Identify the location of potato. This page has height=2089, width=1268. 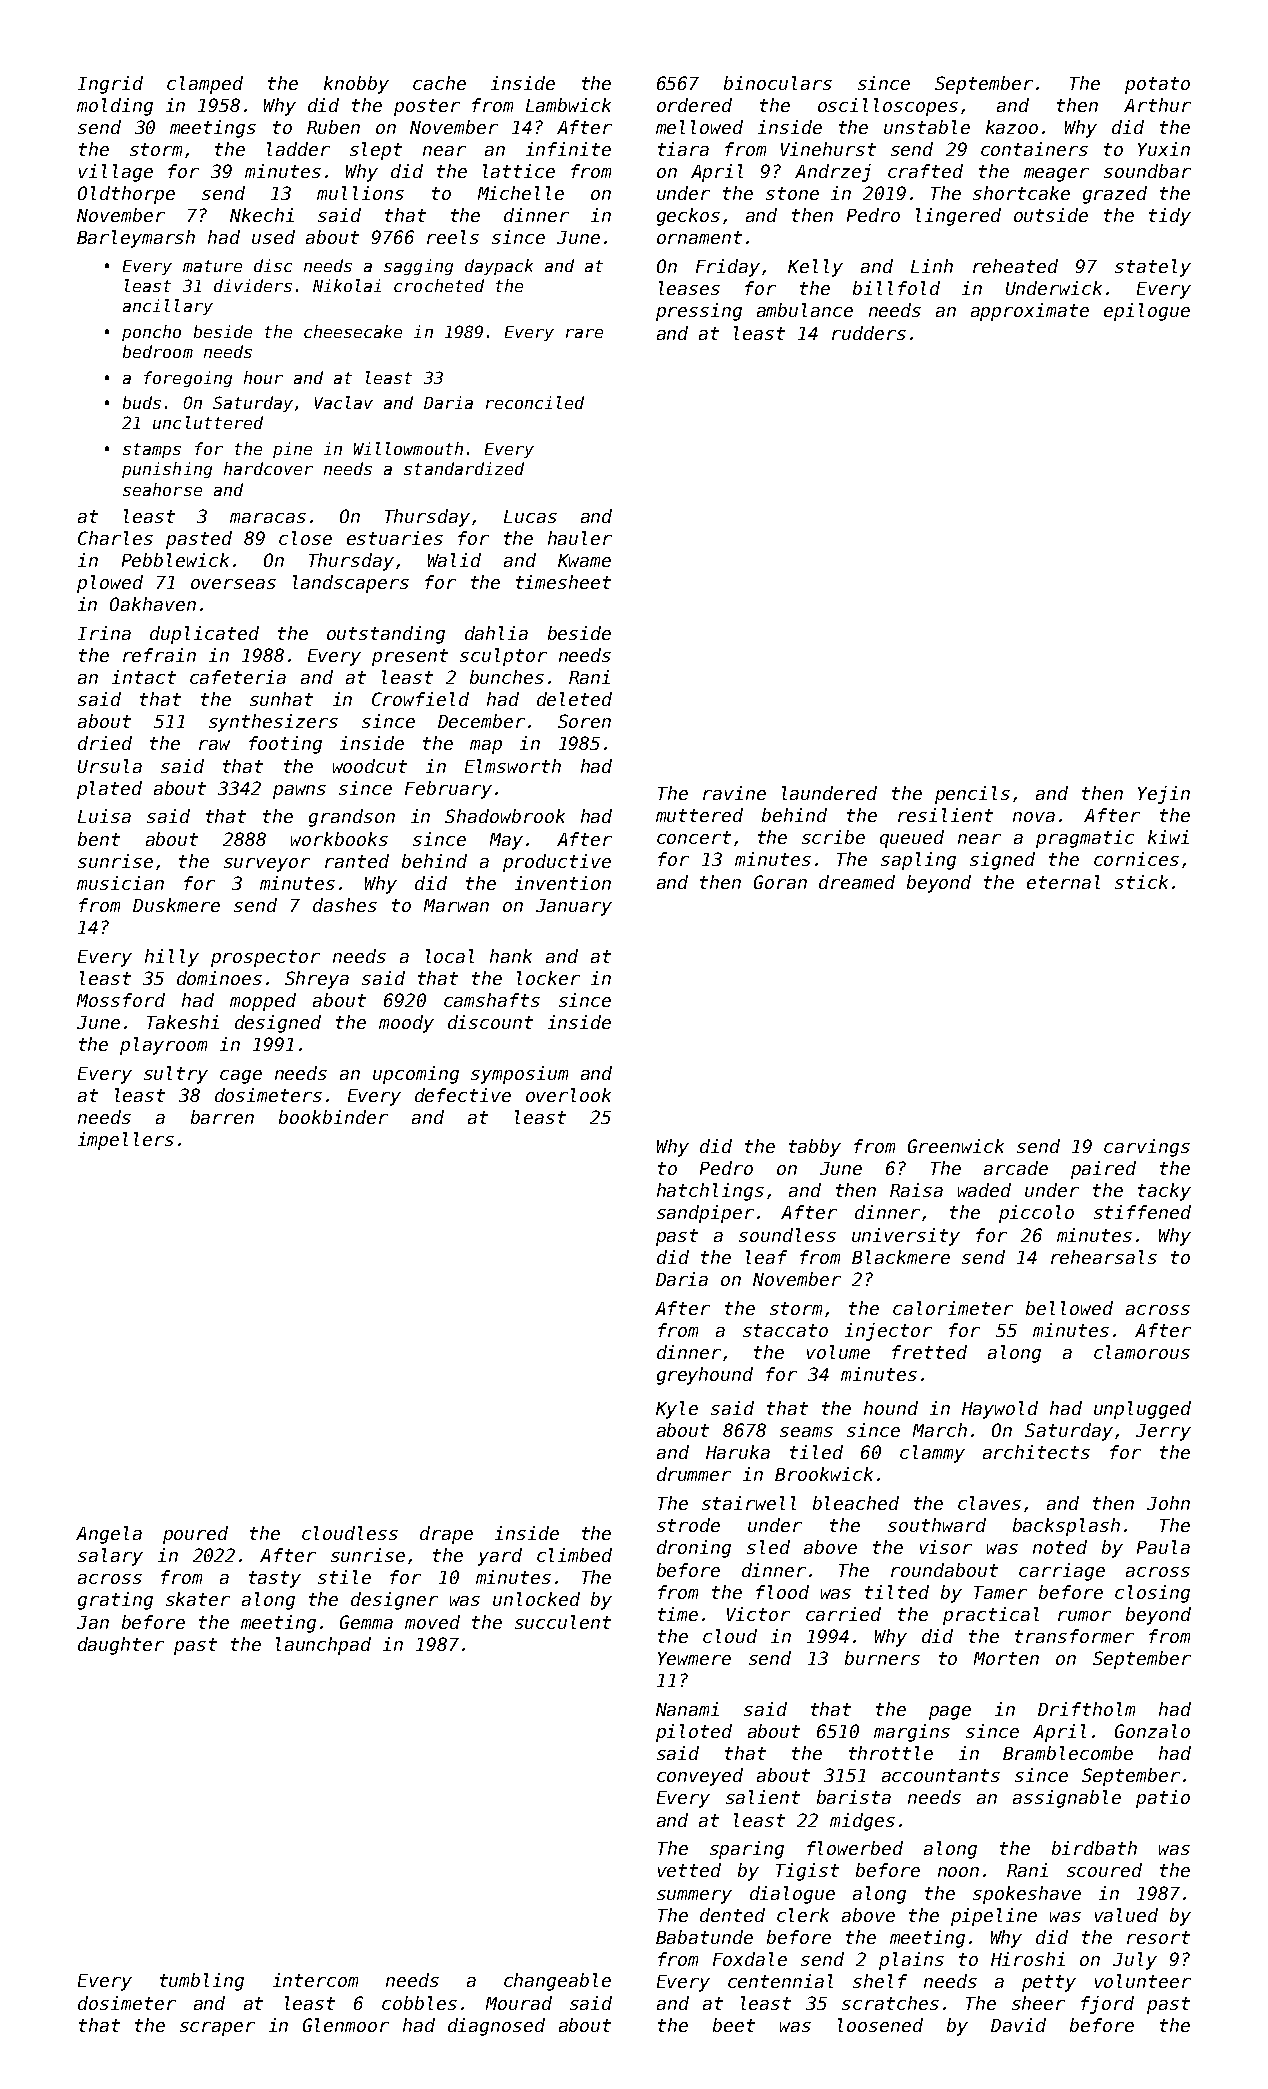
(1157, 85).
